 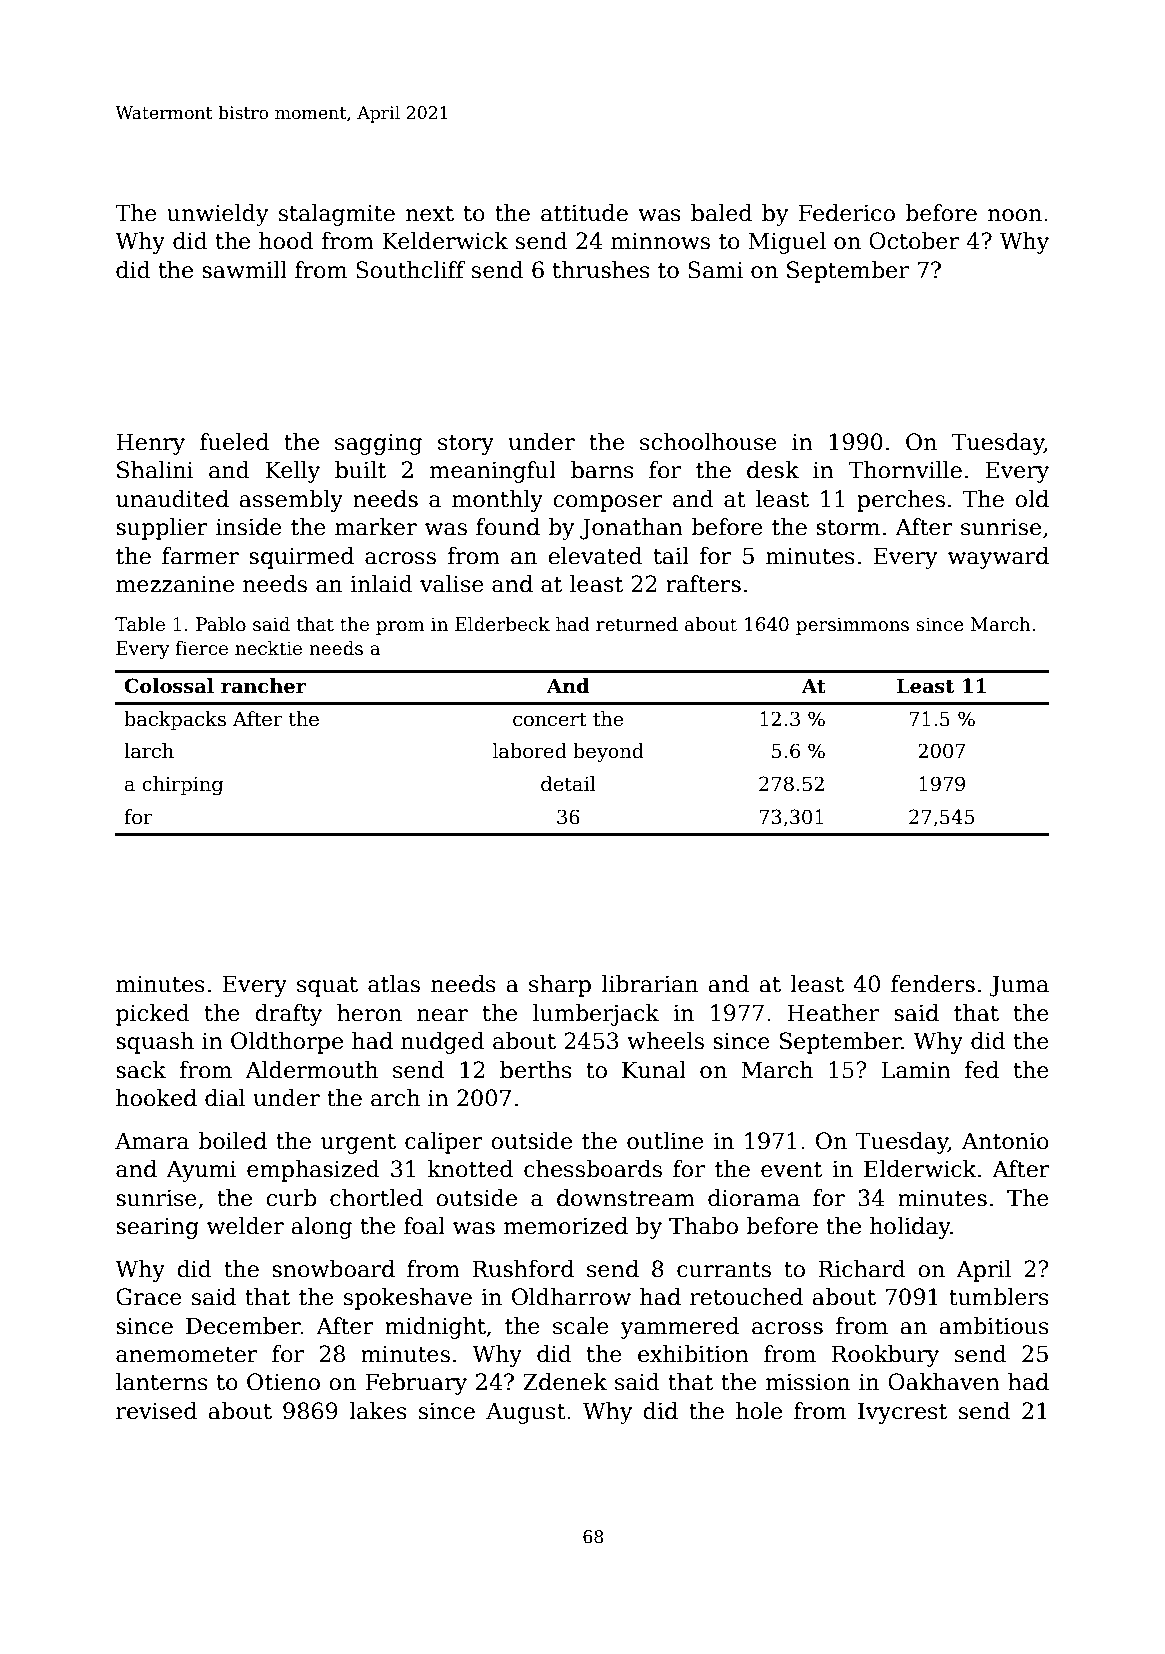 I want to click on noon, so click(x=1015, y=215).
